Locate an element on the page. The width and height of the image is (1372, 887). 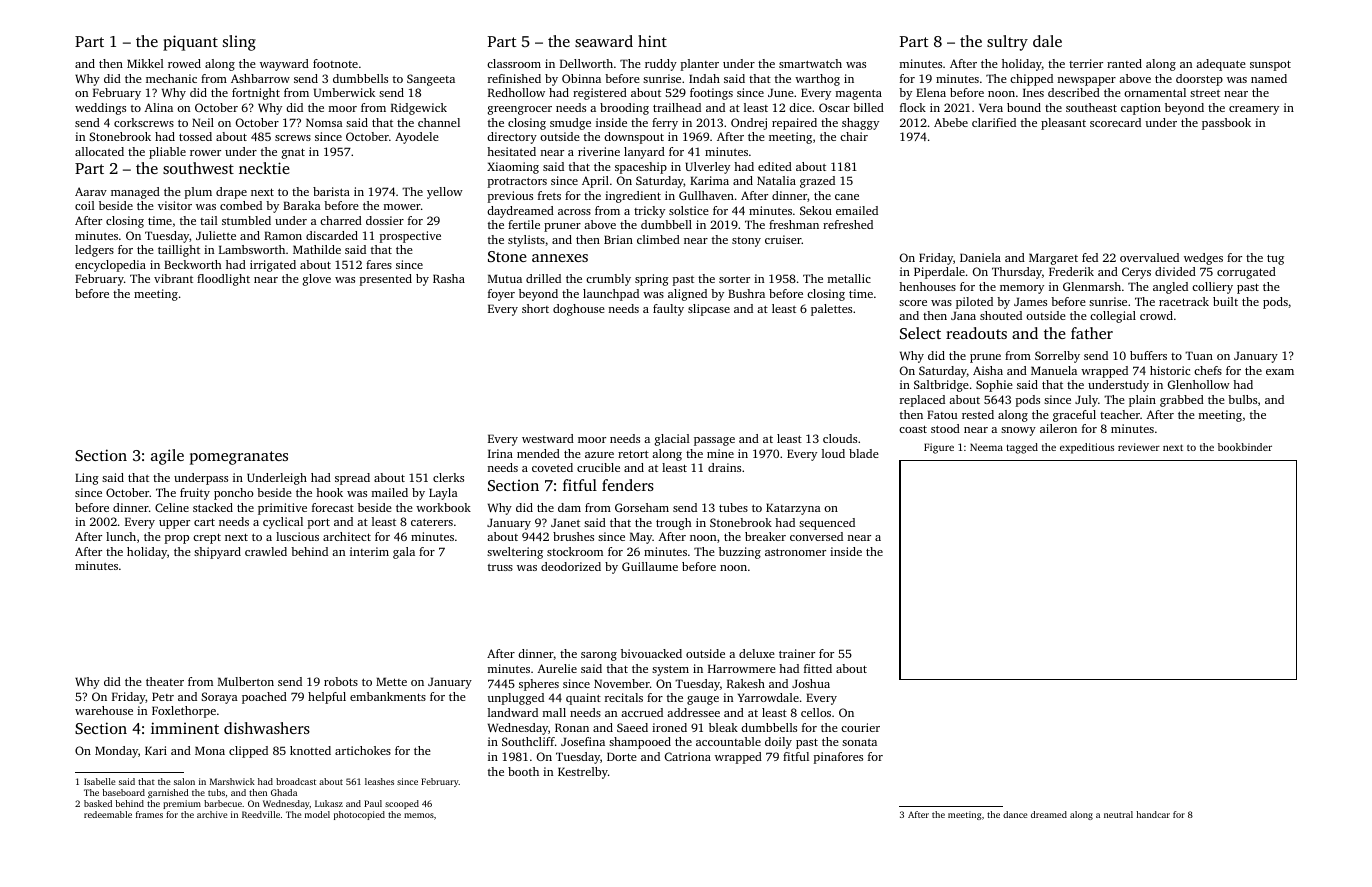
Mikkel is located at coordinates (145, 63).
